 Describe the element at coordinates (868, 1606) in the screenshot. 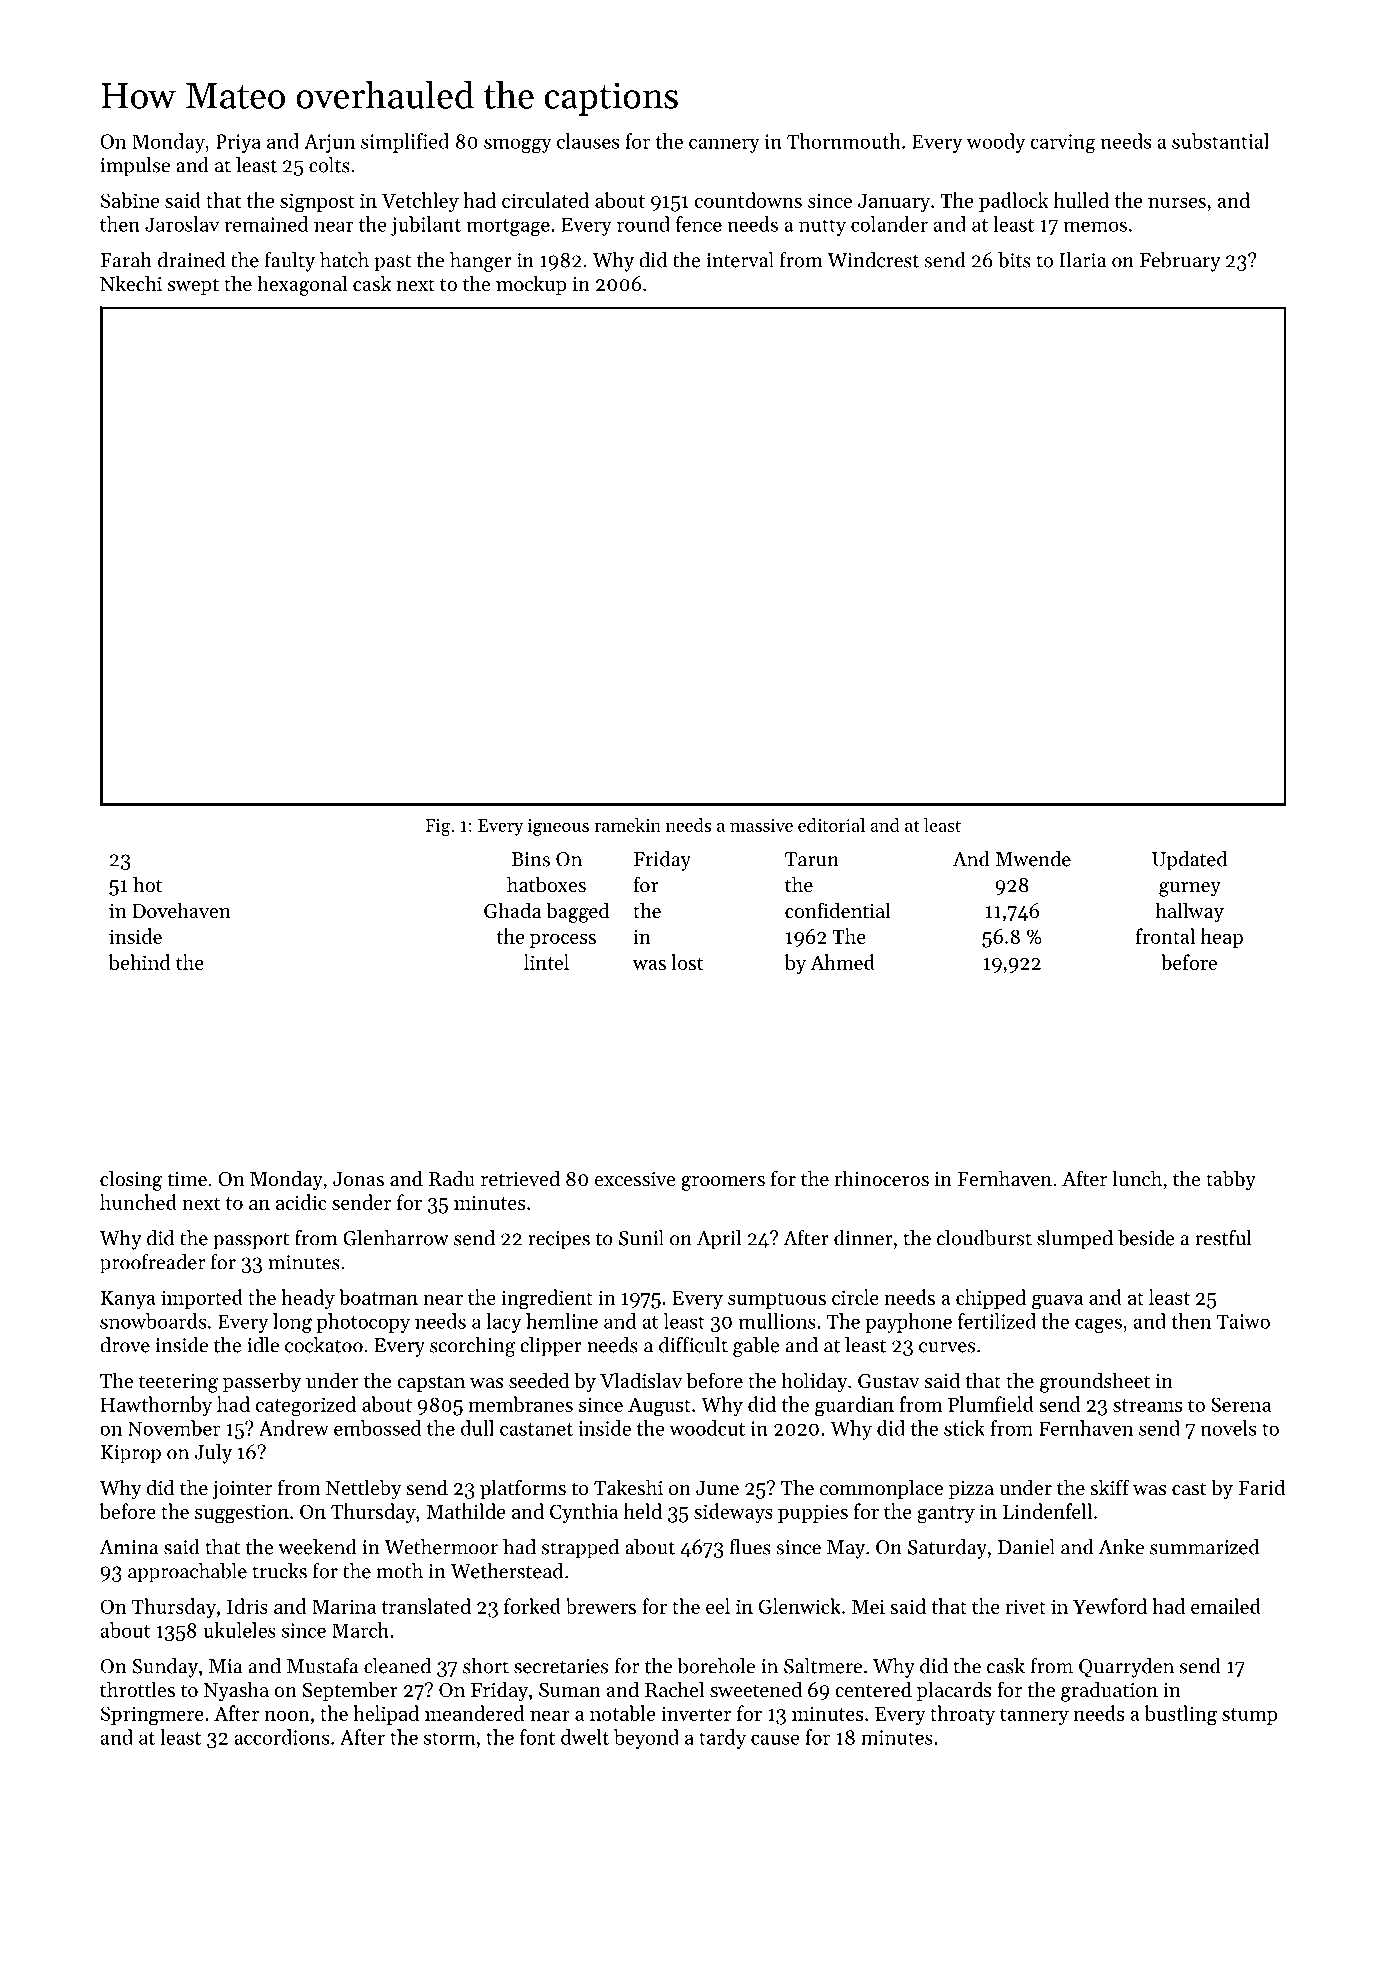

I see `Mei` at that location.
